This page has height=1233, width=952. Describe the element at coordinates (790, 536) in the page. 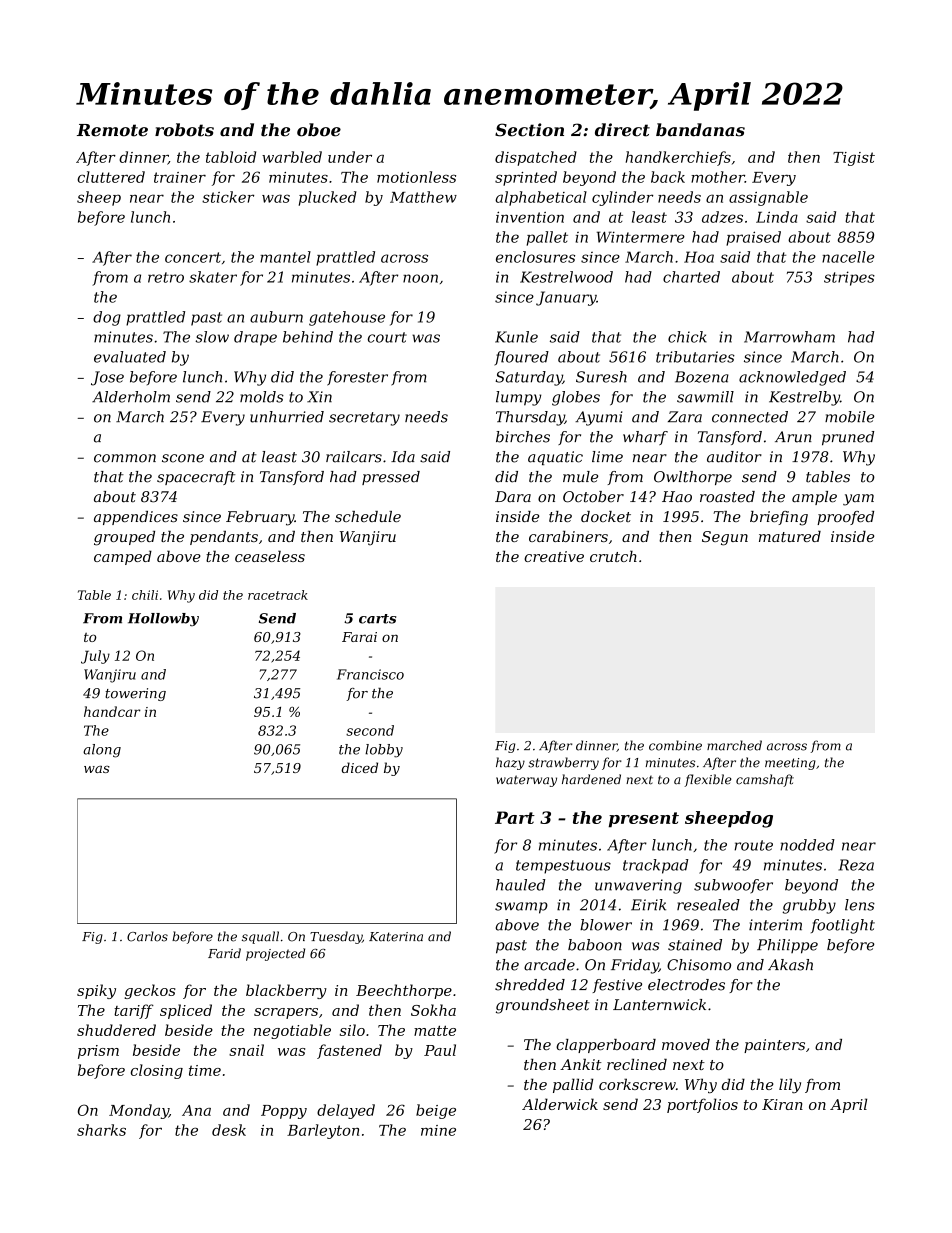

I see `matured` at that location.
